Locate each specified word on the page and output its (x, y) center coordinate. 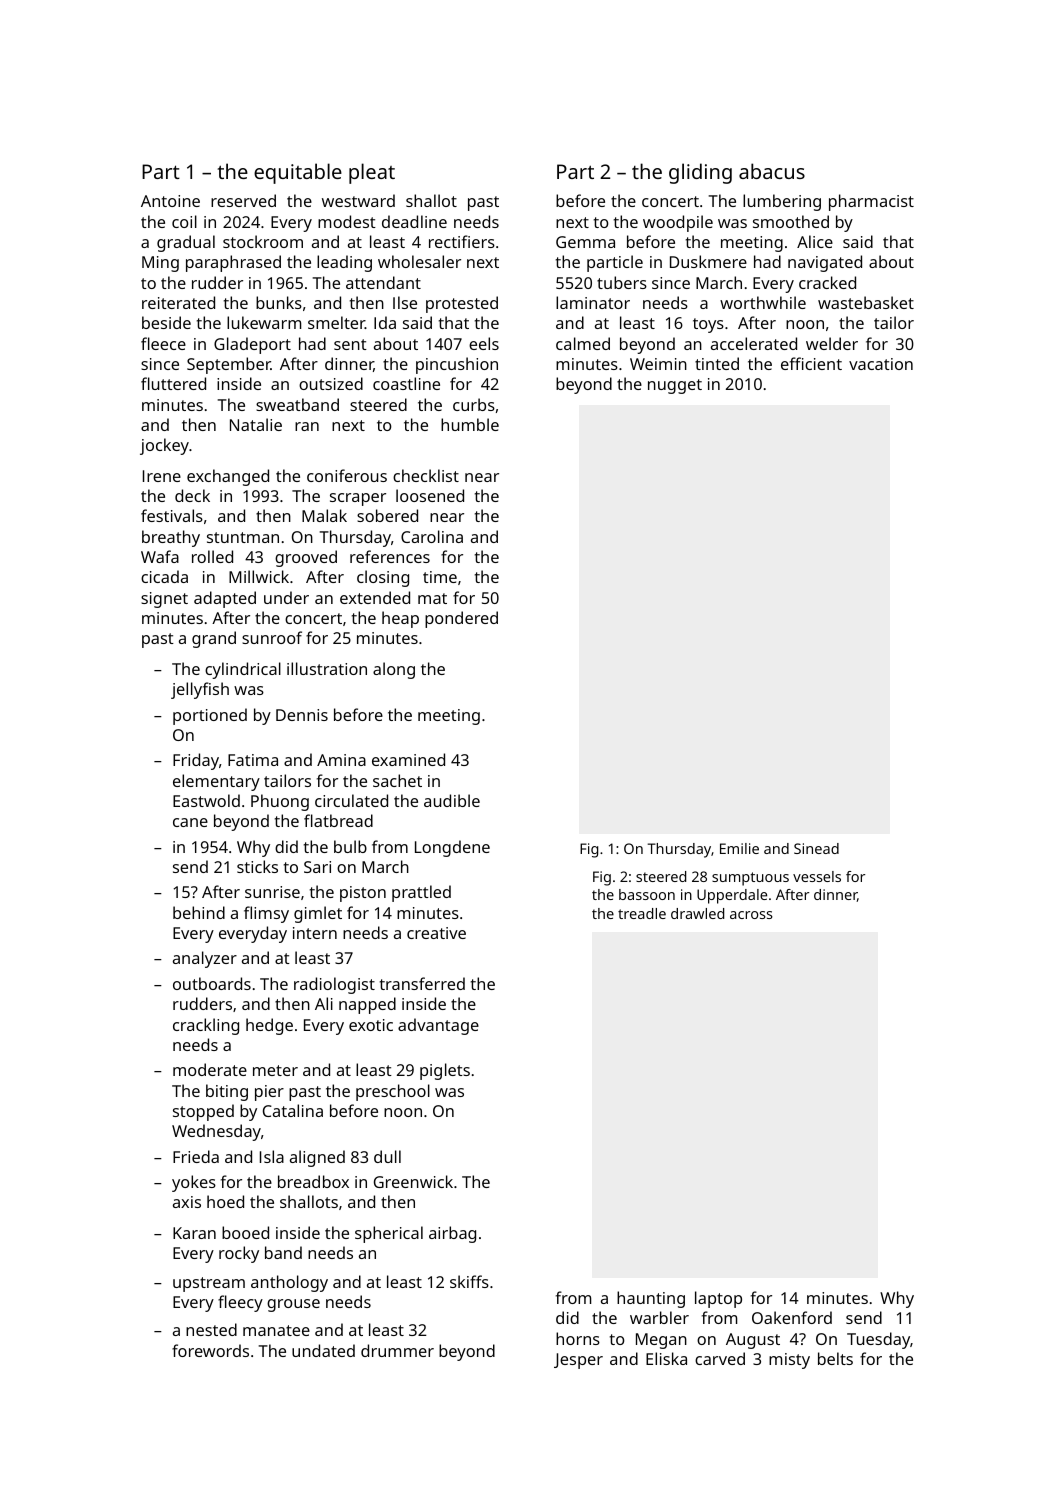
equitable (298, 173)
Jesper (578, 1361)
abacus (772, 171)
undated (323, 1350)
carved (720, 1358)
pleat (372, 173)
